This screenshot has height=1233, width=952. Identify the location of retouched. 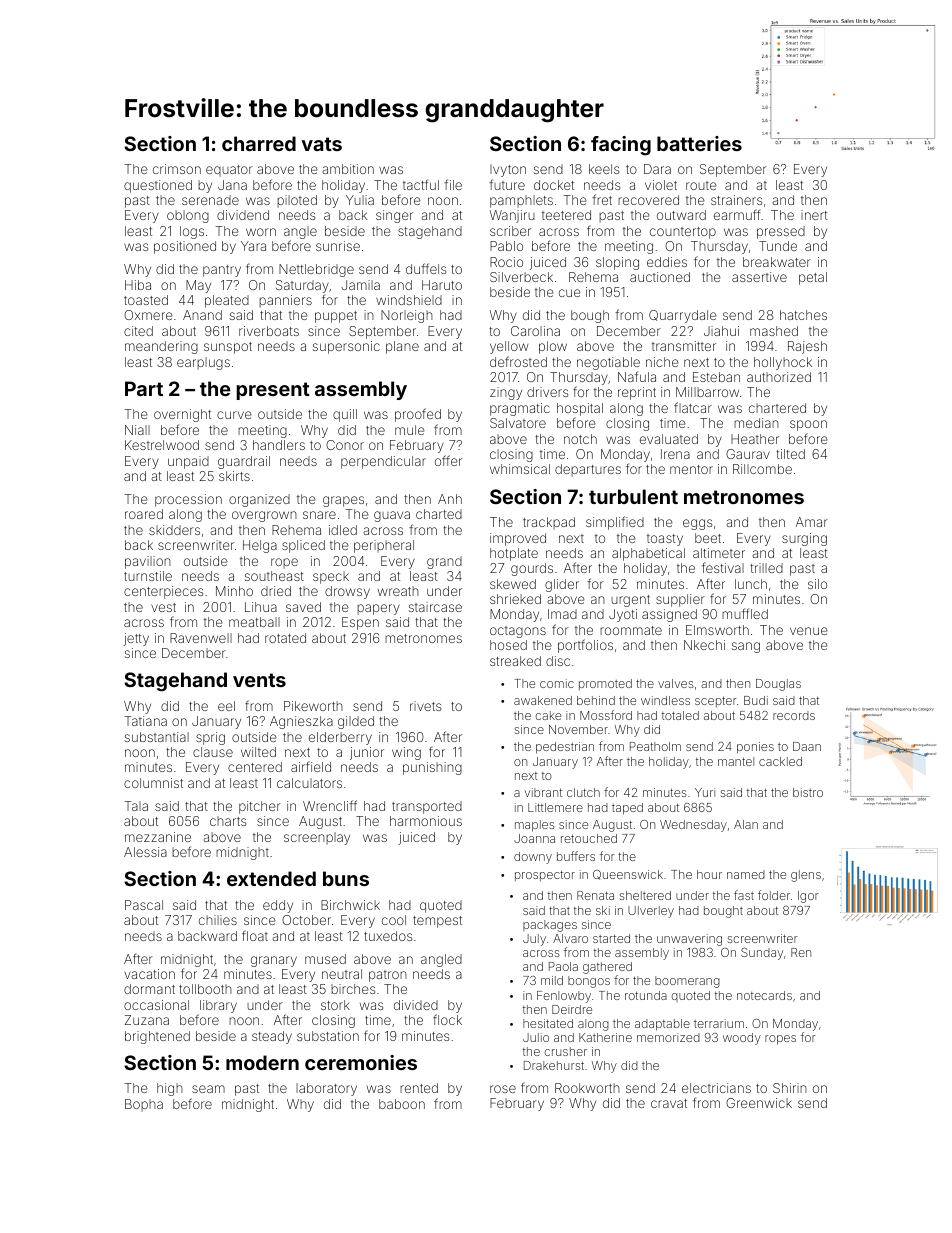
(589, 838).
